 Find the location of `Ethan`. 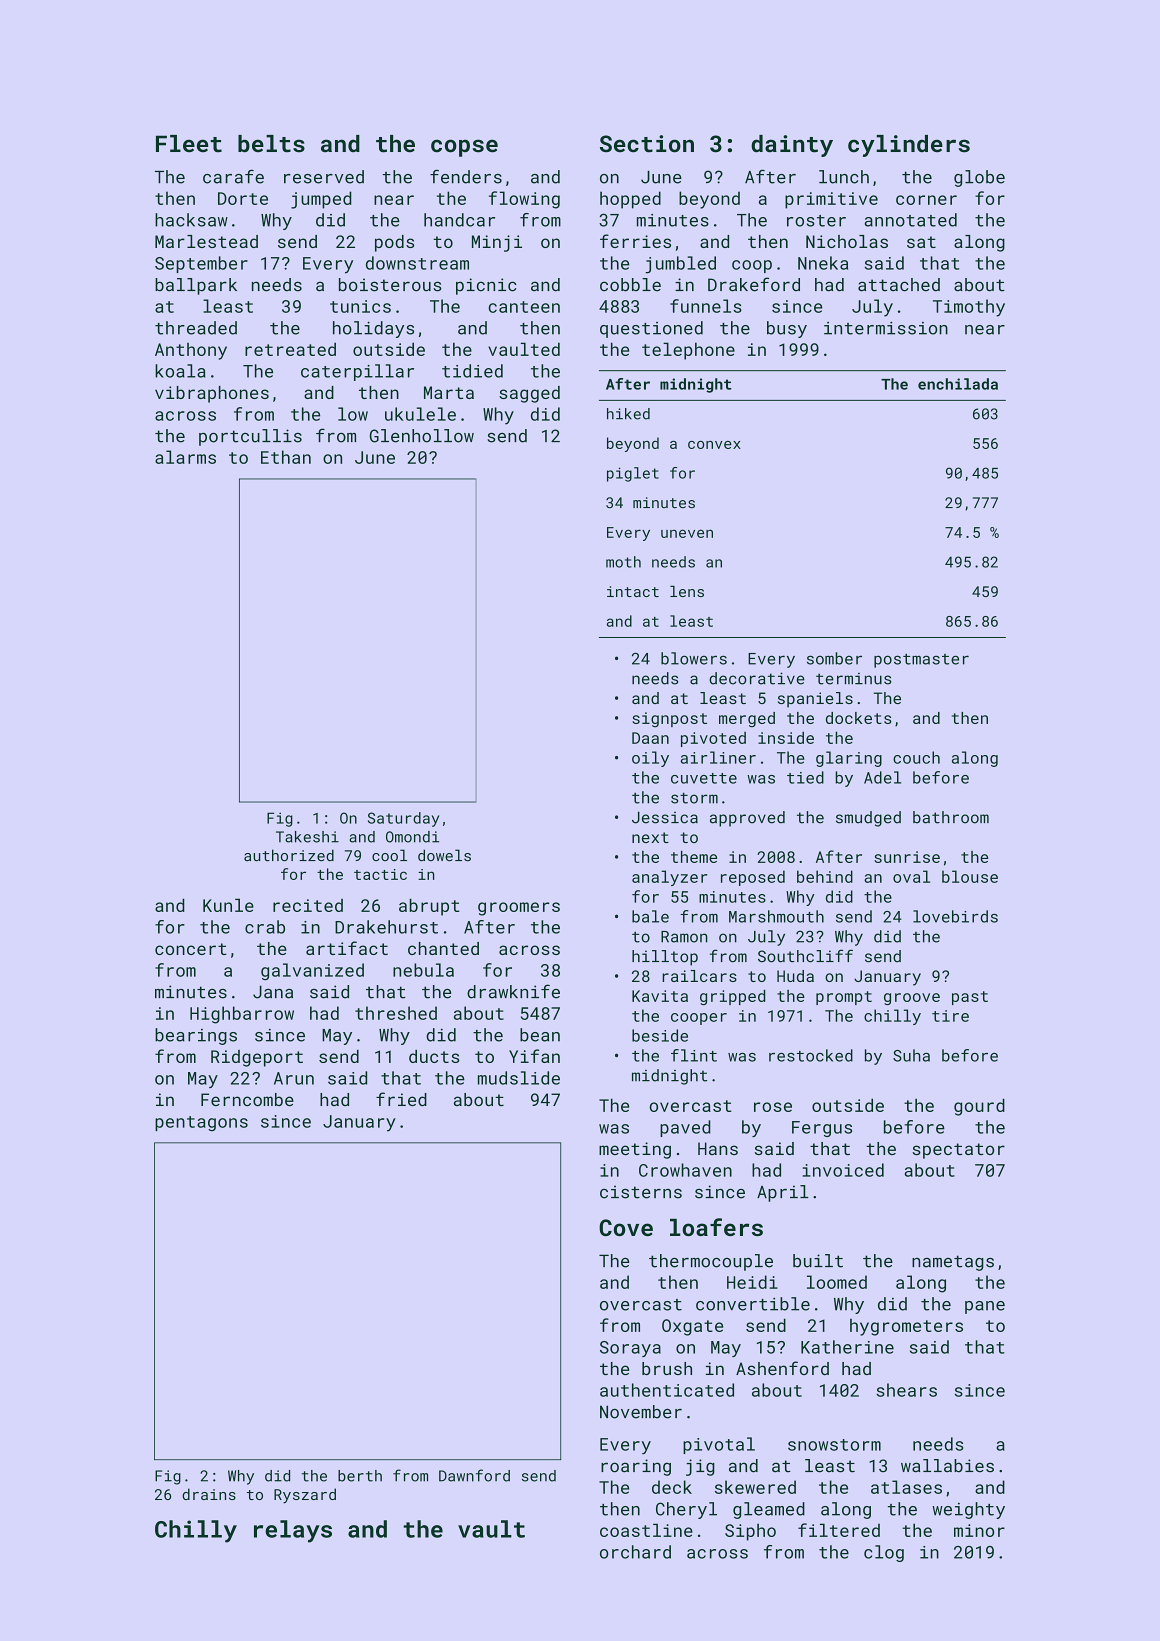

Ethan is located at coordinates (286, 457).
